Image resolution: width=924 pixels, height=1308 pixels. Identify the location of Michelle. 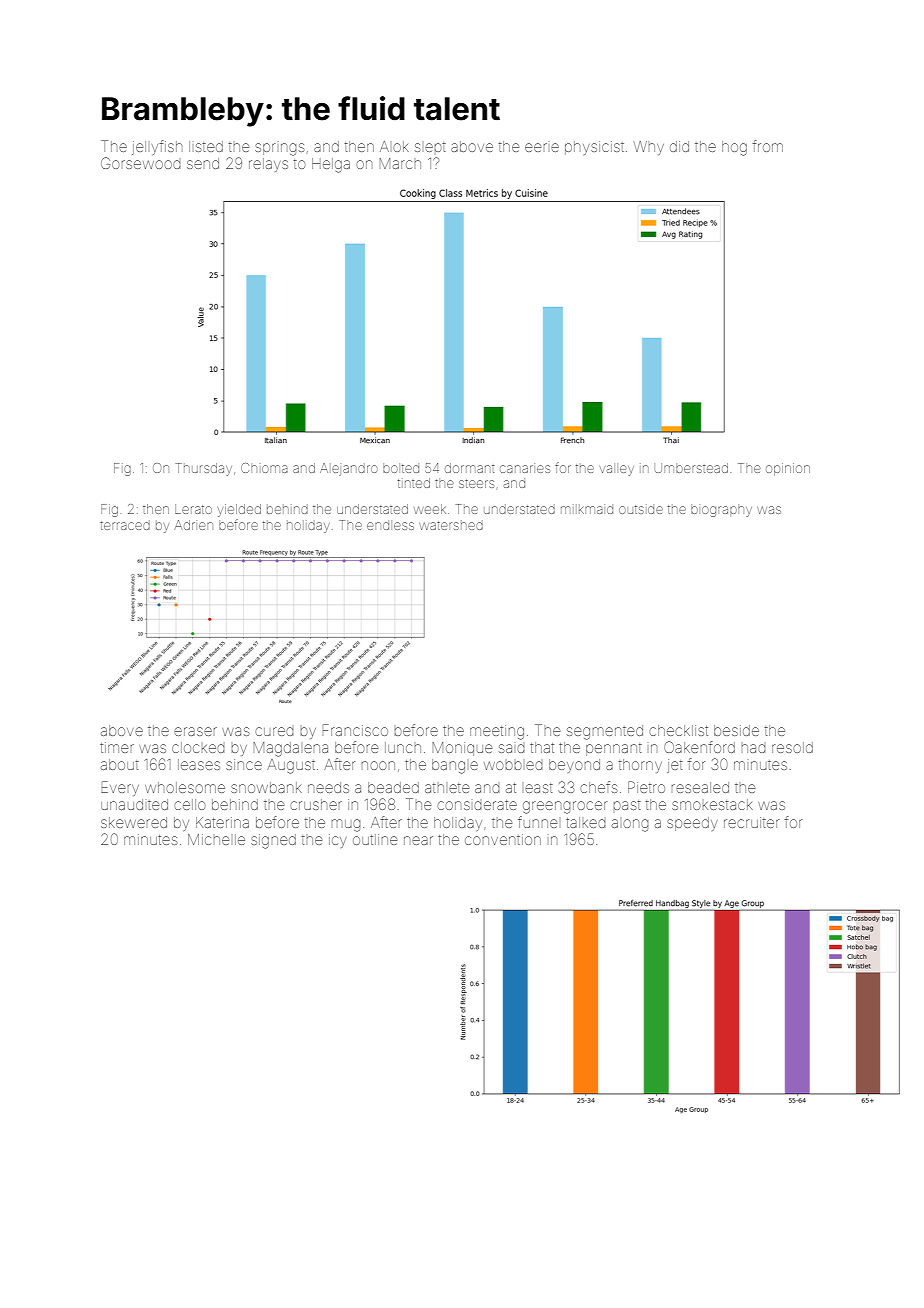
(216, 839).
